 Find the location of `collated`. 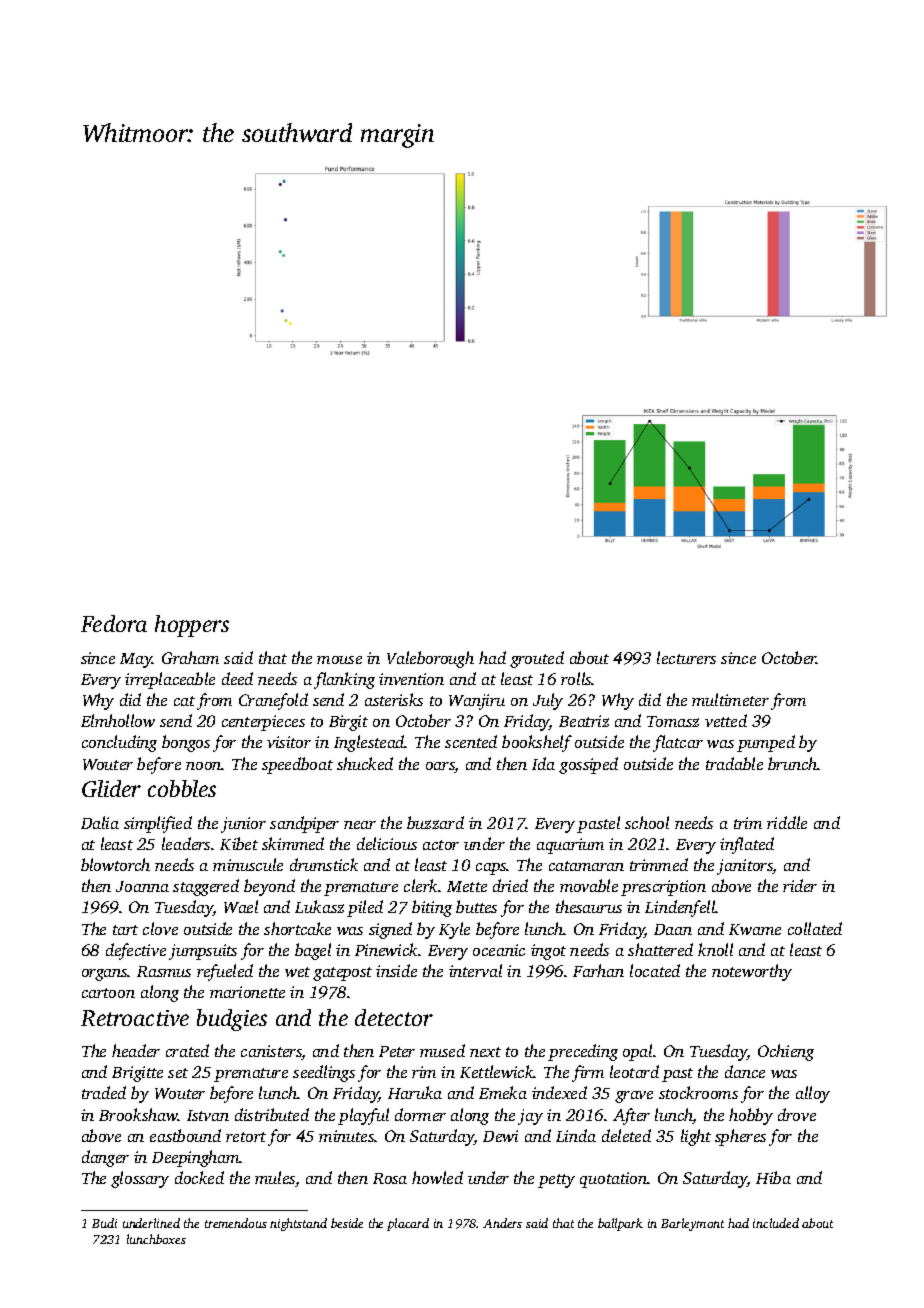

collated is located at coordinates (815, 928).
